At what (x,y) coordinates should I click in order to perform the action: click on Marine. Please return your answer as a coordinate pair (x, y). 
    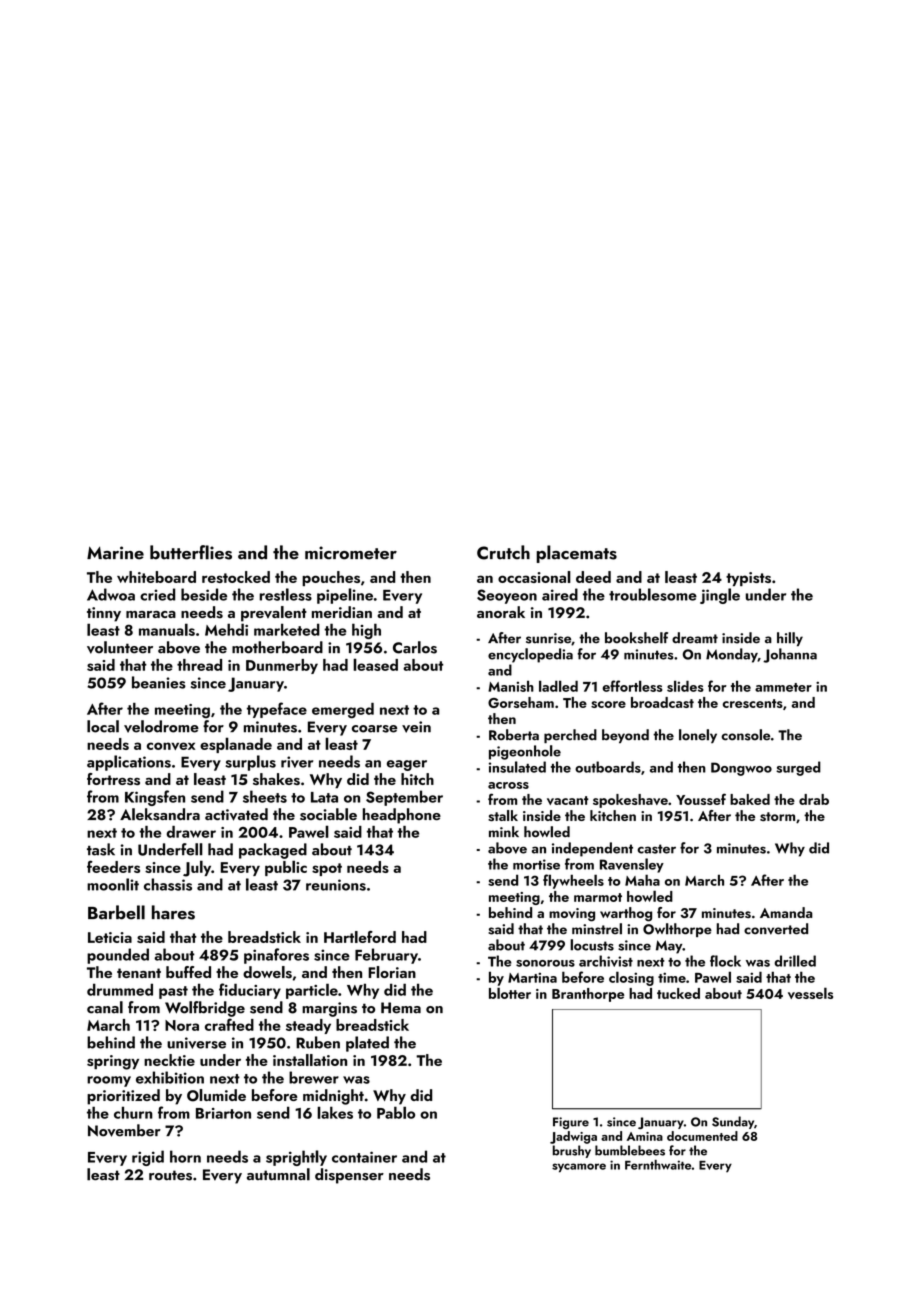
    Looking at the image, I should click on (115, 553).
